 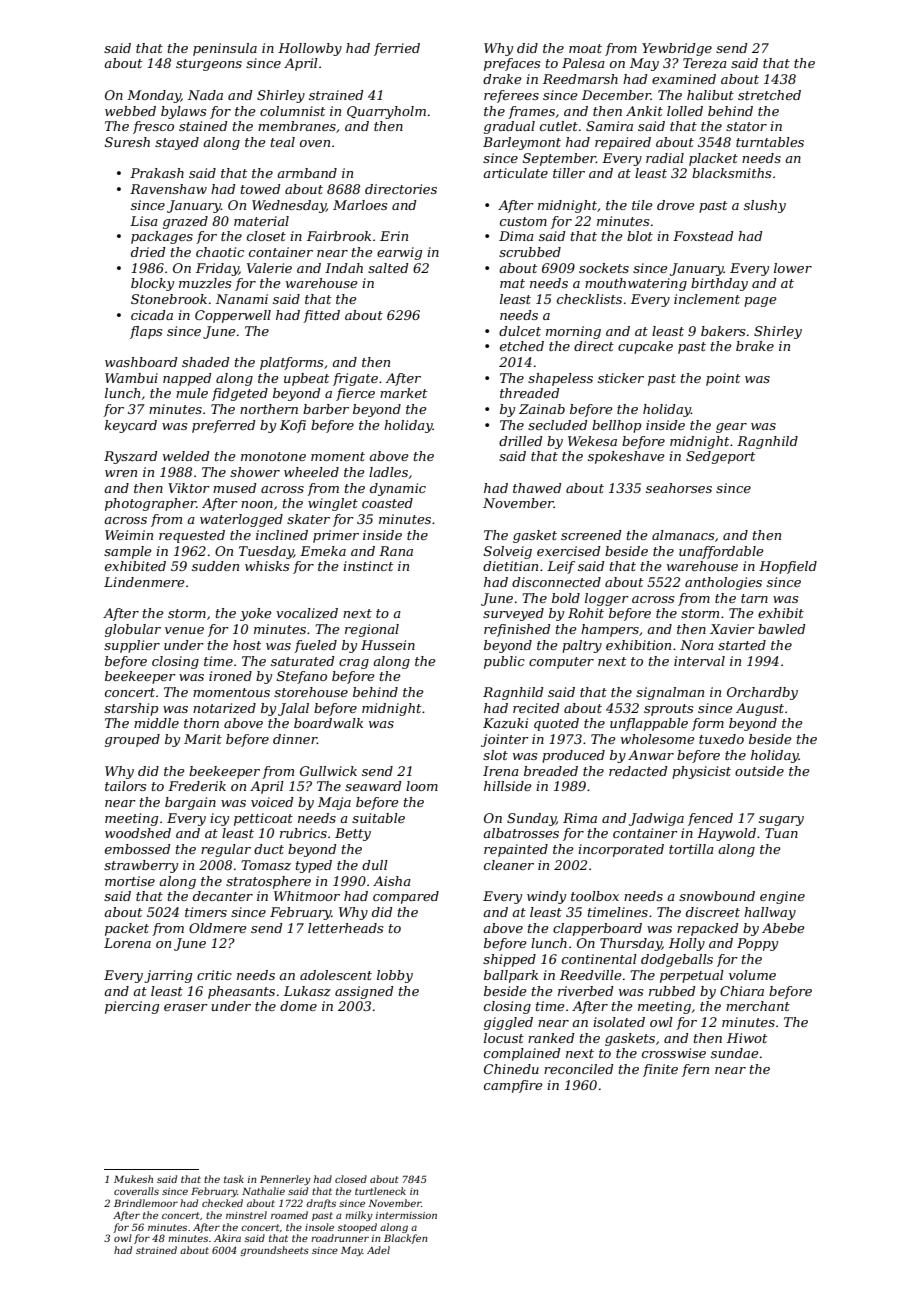 I want to click on compared, so click(x=406, y=897).
